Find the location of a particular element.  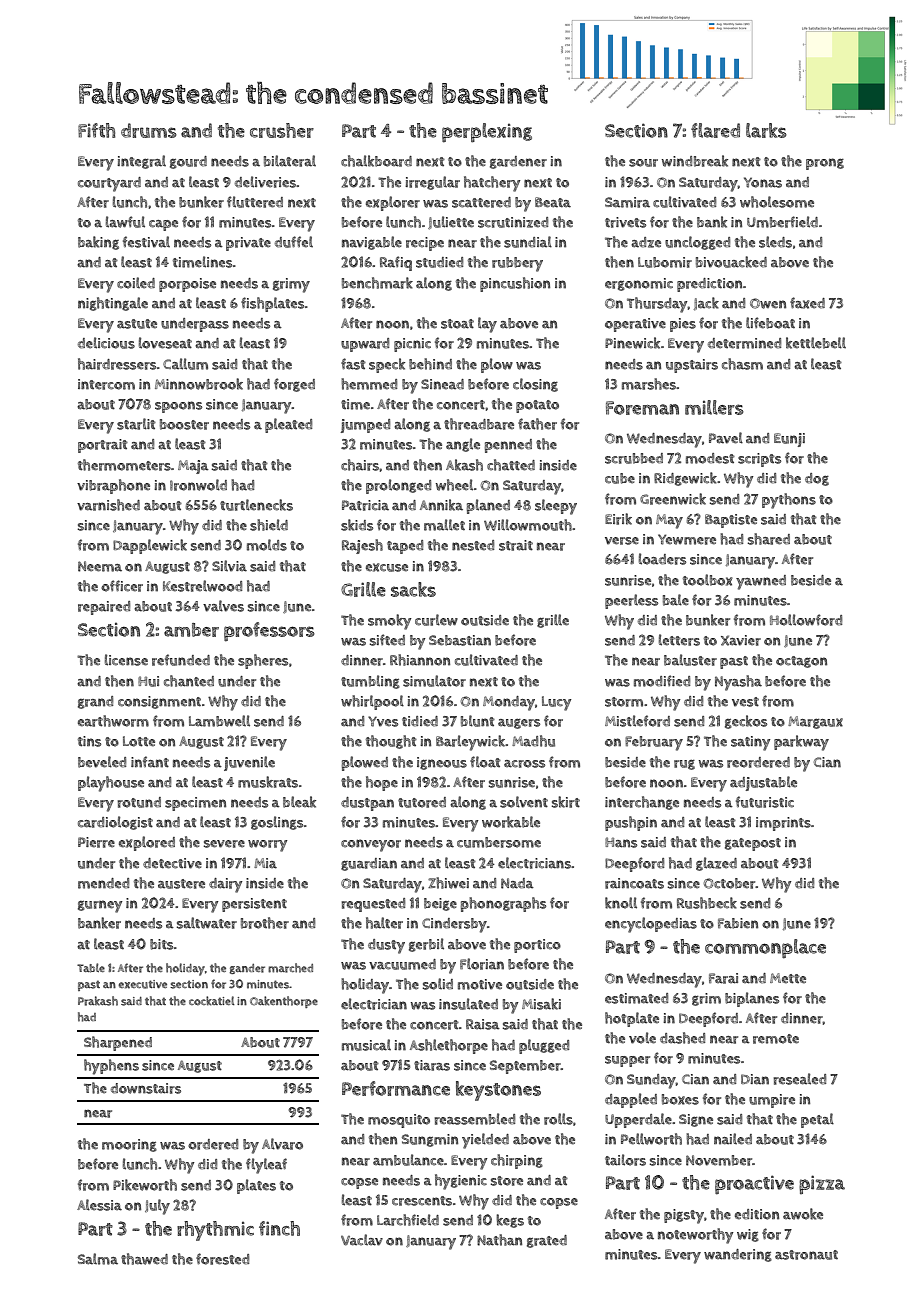

executive is located at coordinates (142, 984).
